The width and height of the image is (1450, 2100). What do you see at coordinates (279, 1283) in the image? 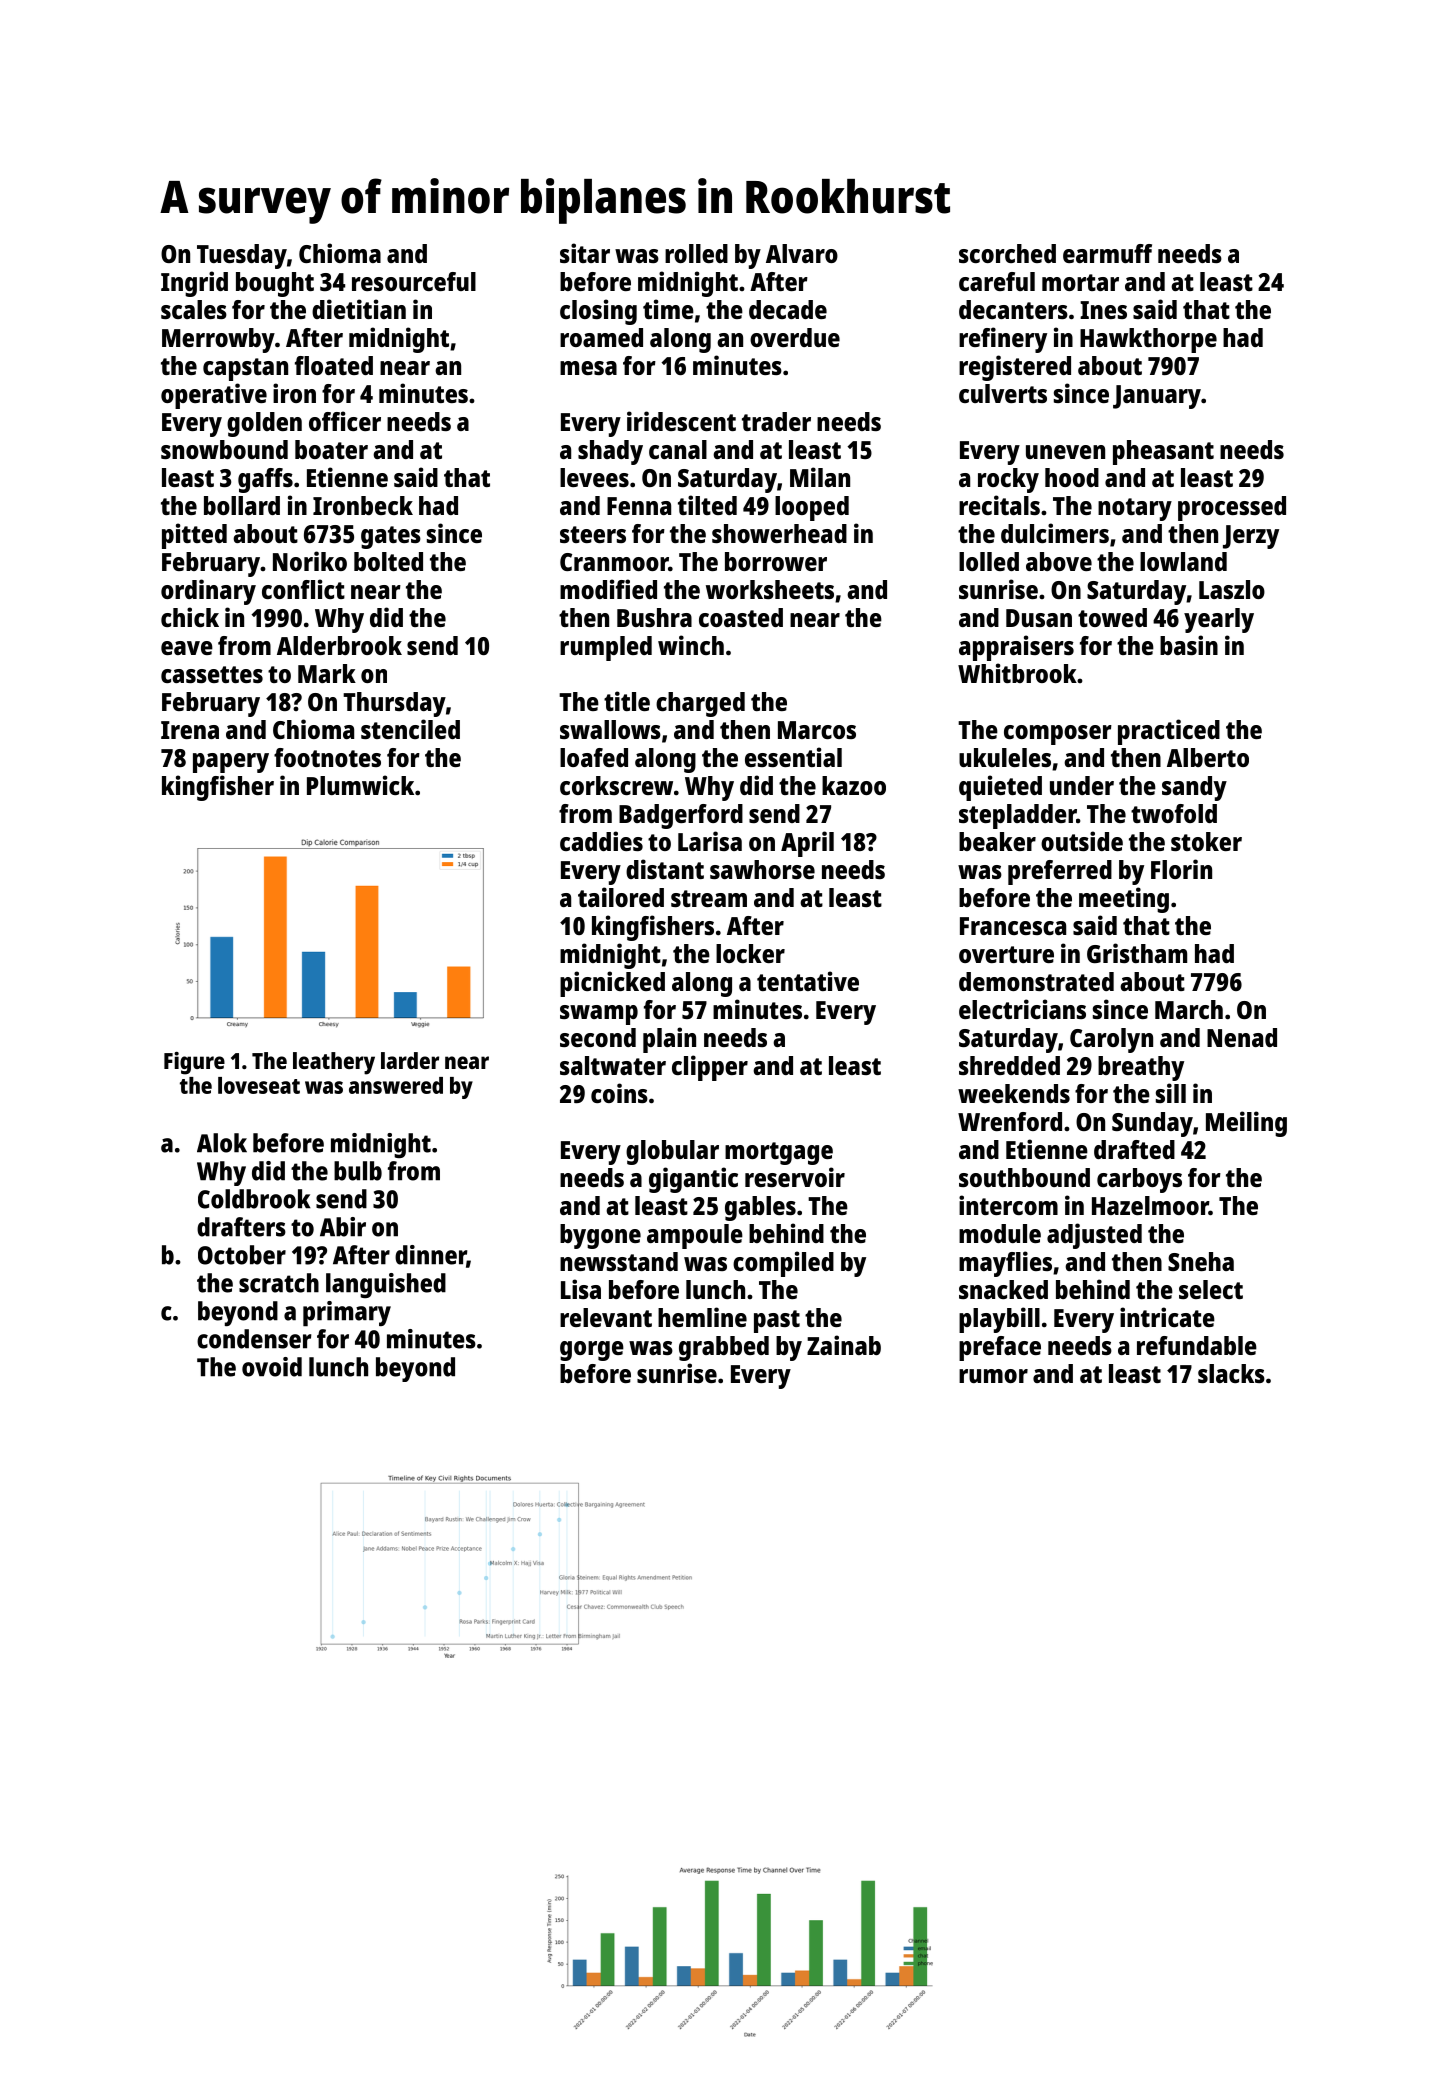
I see `scratch` at bounding box center [279, 1283].
